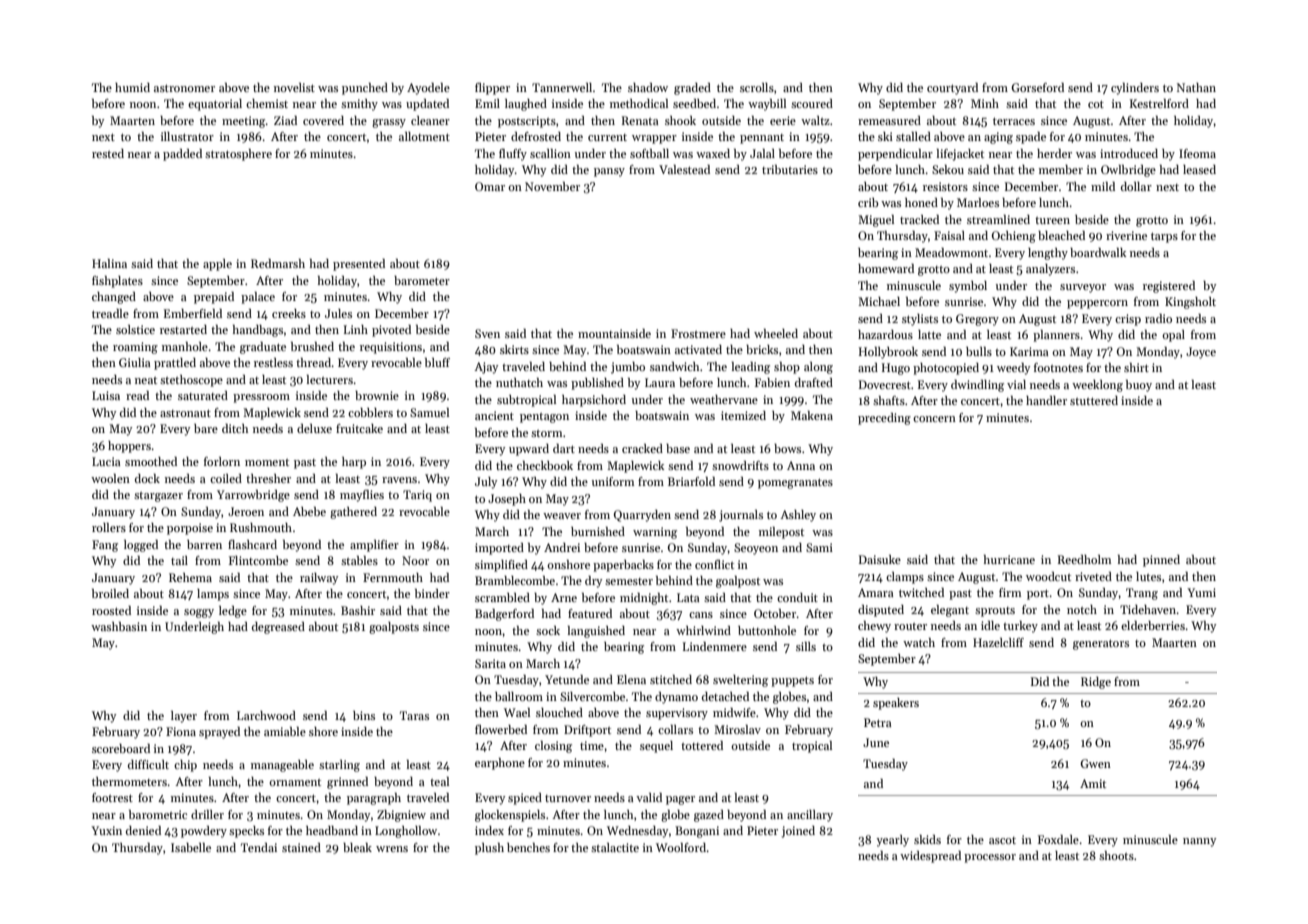 The image size is (1308, 924). Describe the element at coordinates (285, 120) in the image. I see `Ziad` at that location.
